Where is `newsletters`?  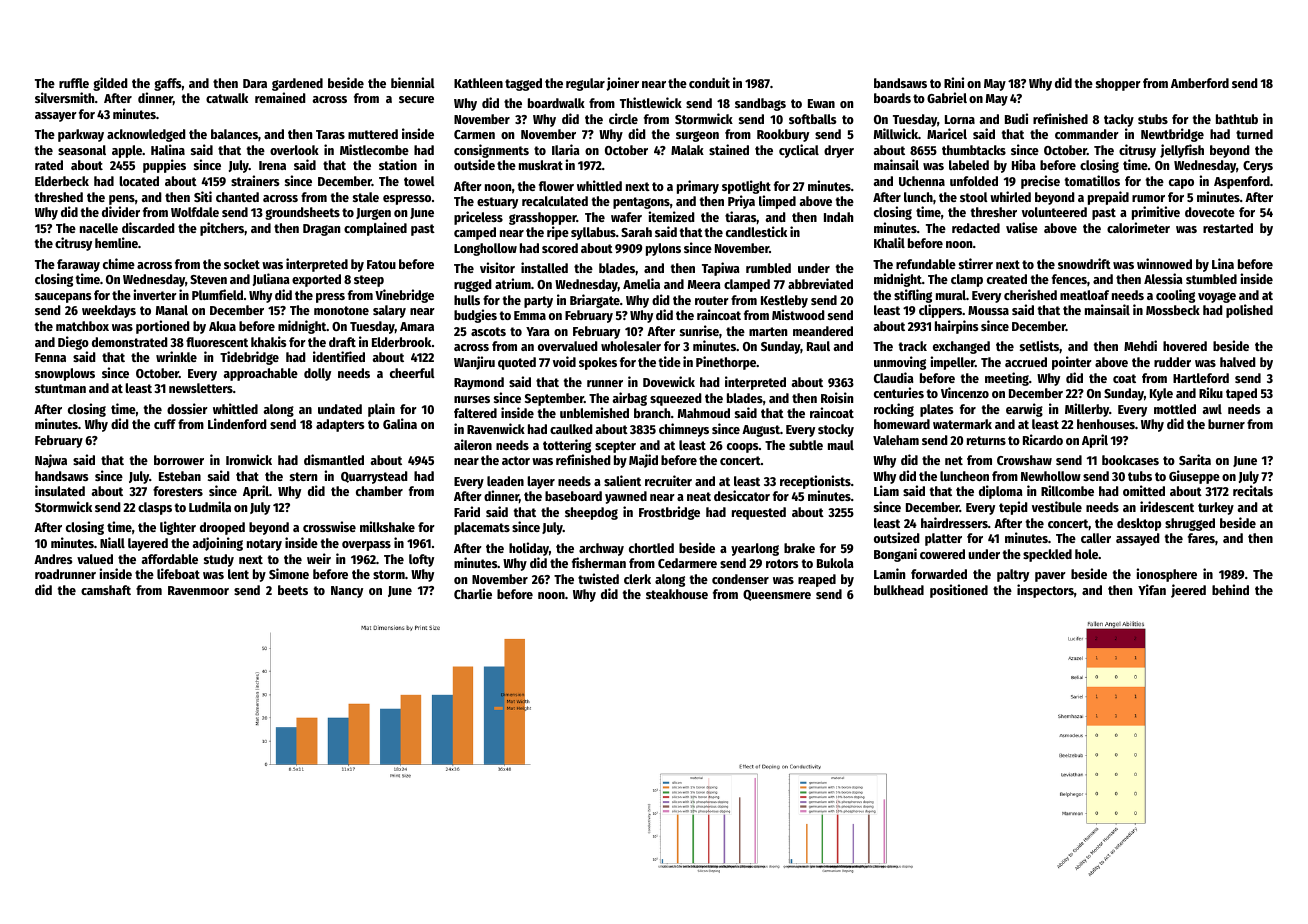 newsletters is located at coordinates (201, 388).
